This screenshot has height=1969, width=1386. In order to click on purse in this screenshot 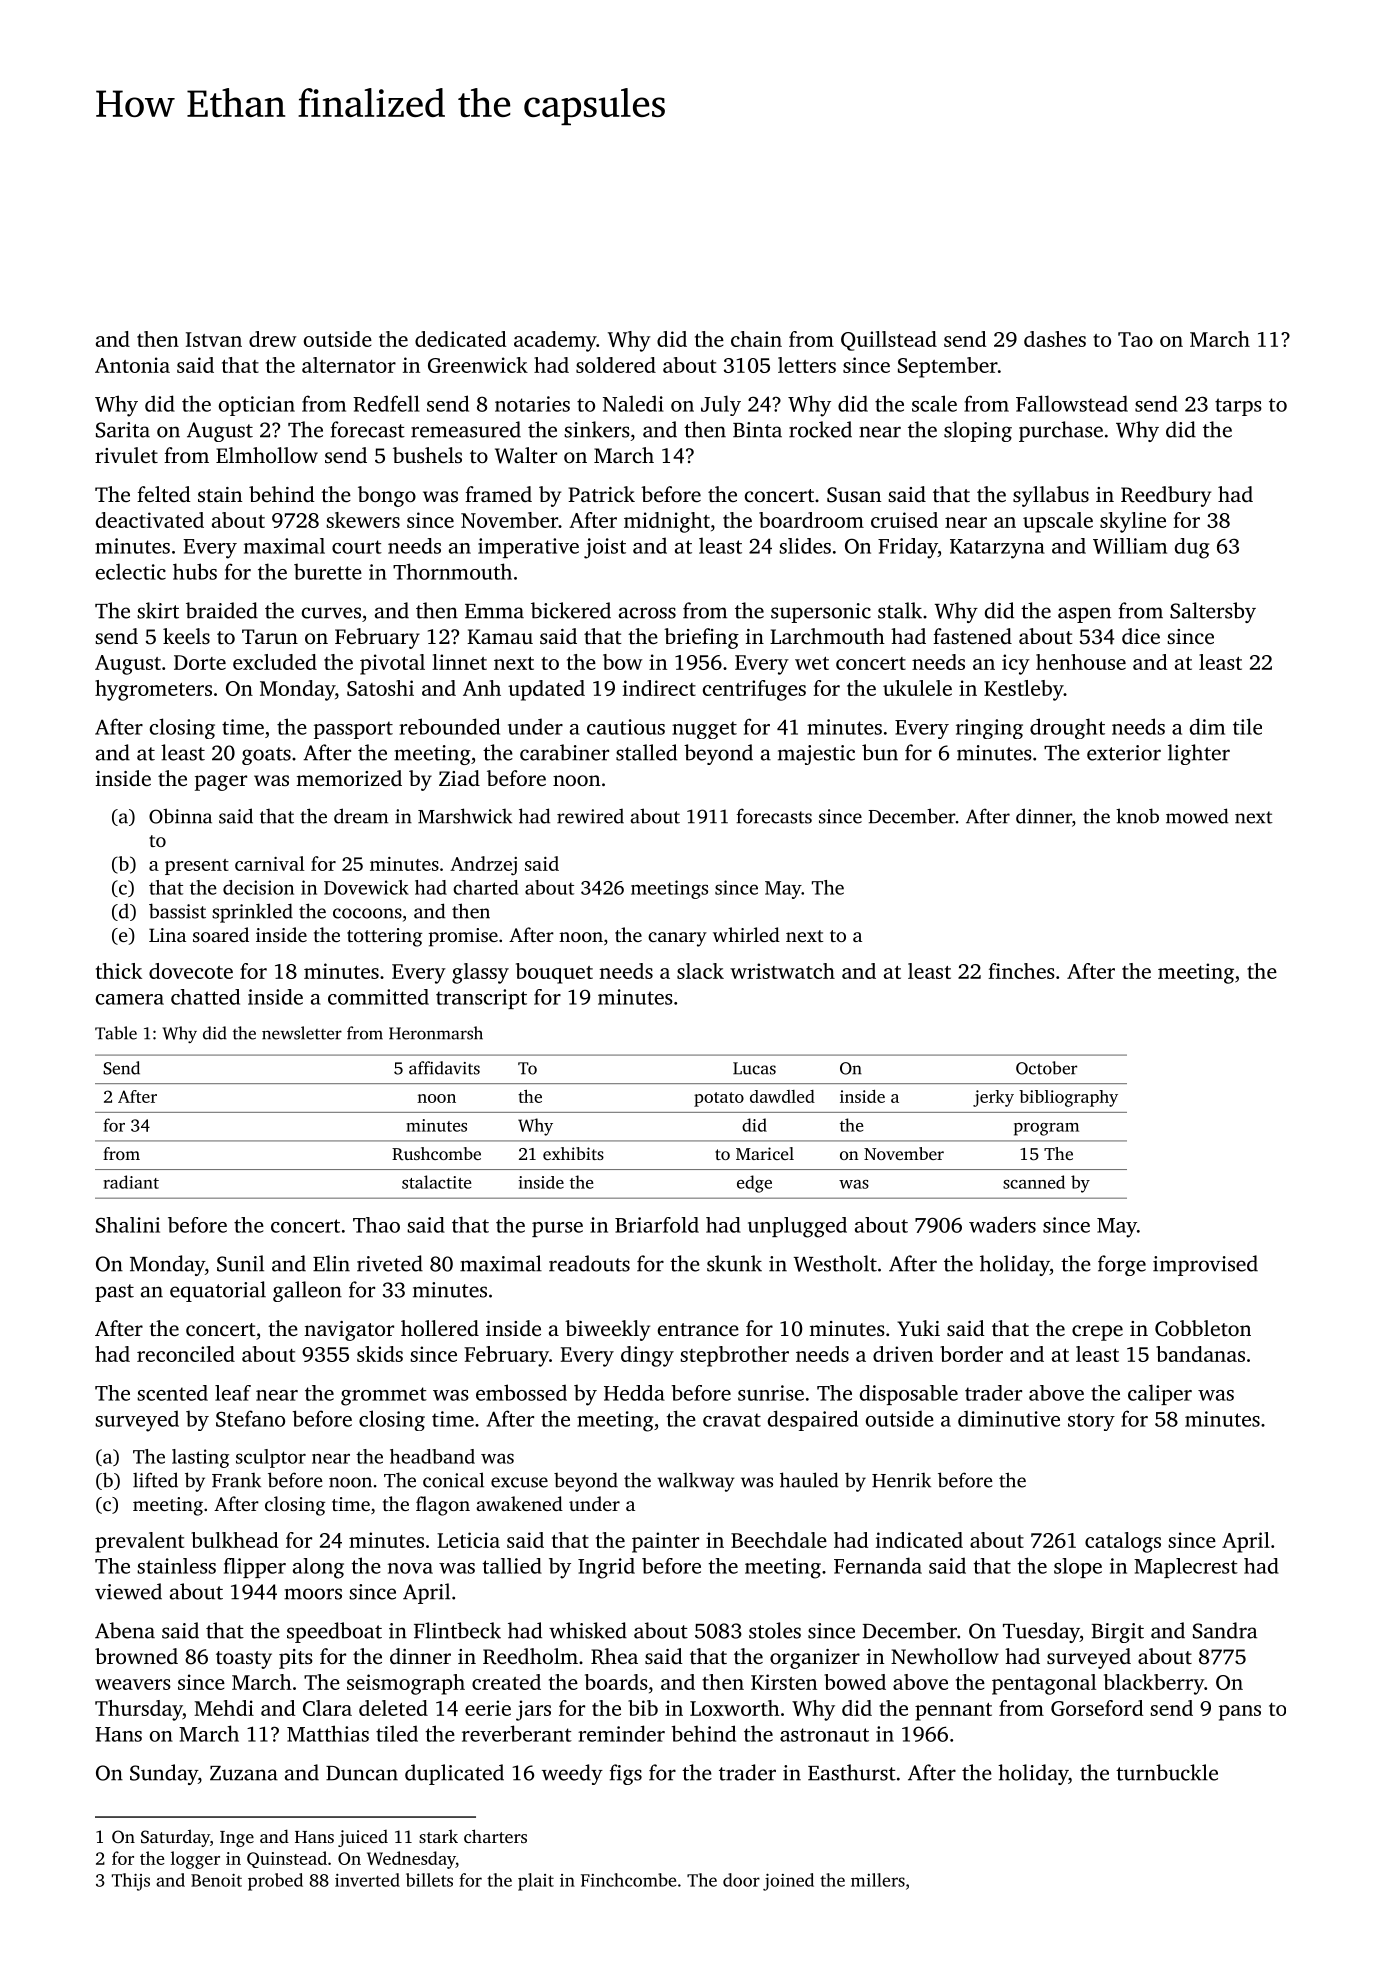, I will do `click(557, 1229)`.
